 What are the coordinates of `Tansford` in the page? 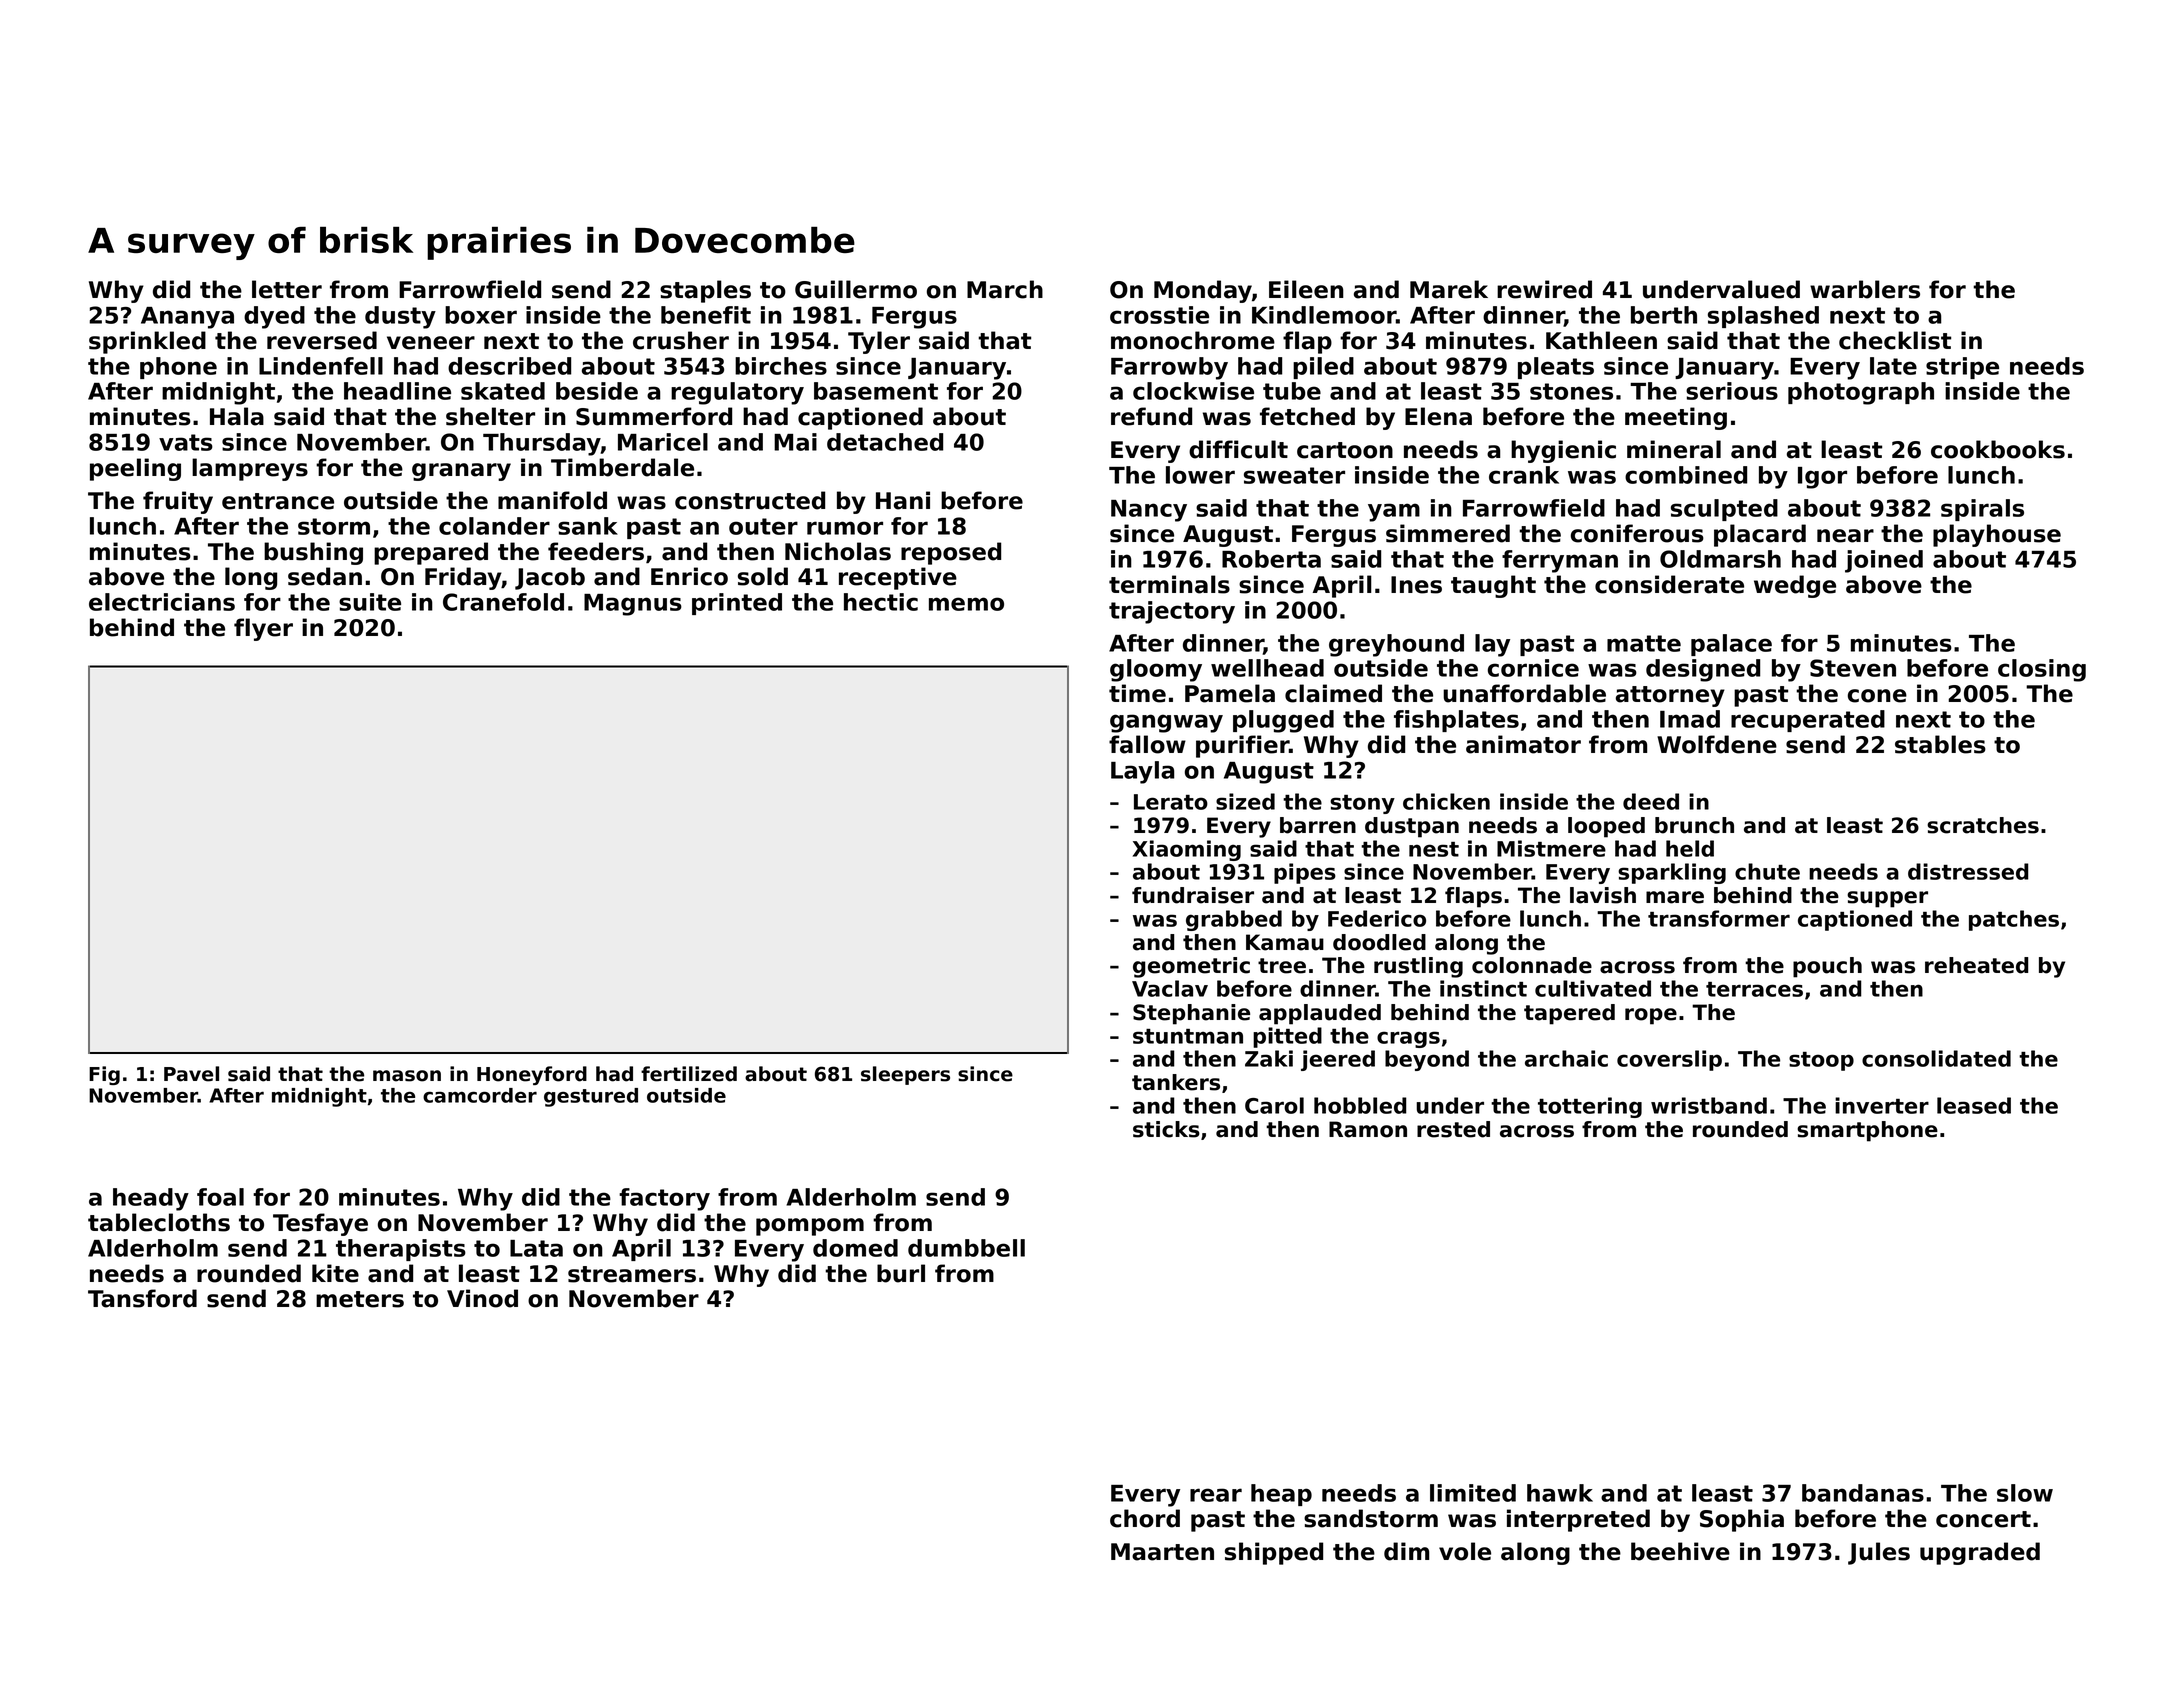 It's located at (142, 1298).
